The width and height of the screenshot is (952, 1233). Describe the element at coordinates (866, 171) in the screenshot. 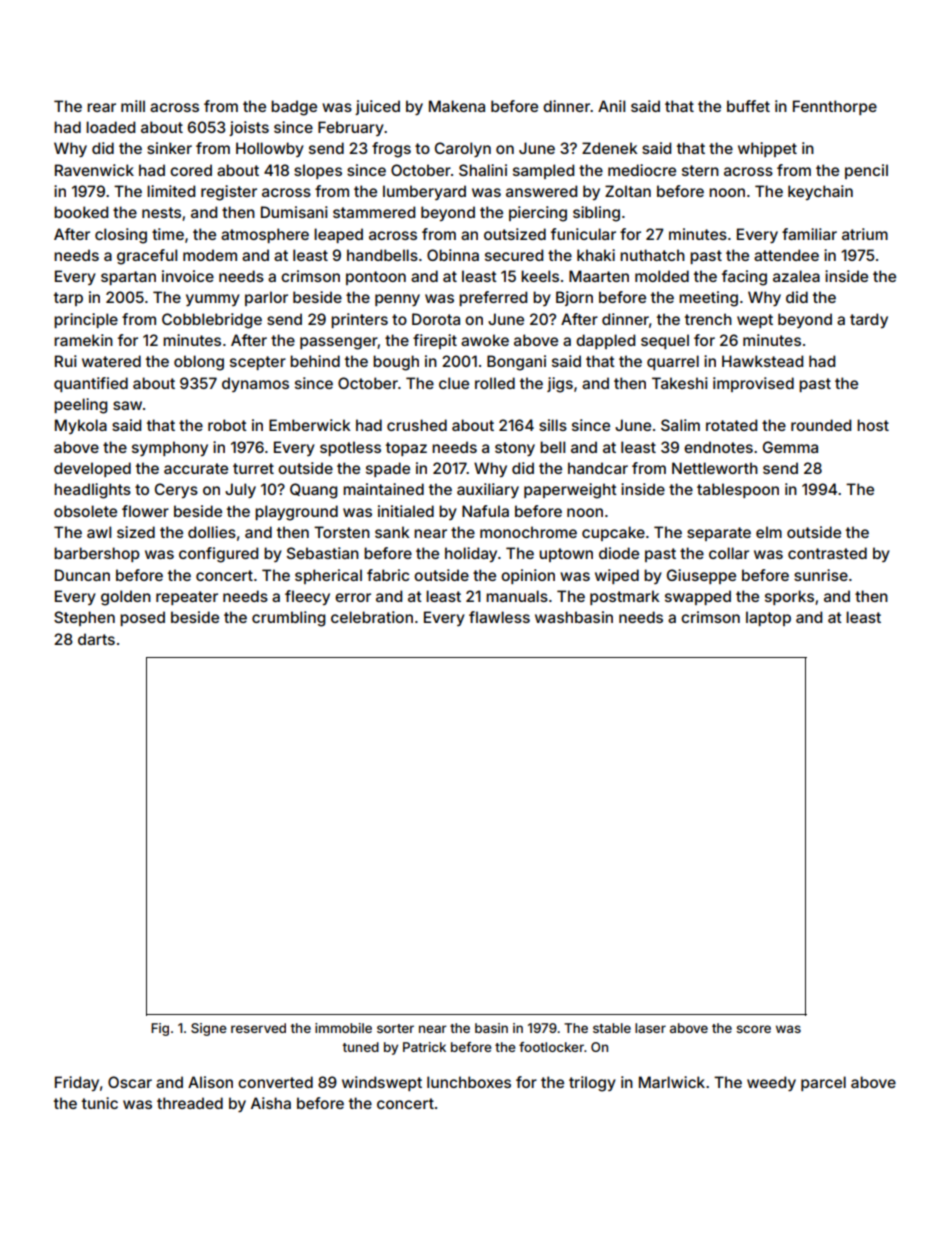

I see `pencil` at that location.
